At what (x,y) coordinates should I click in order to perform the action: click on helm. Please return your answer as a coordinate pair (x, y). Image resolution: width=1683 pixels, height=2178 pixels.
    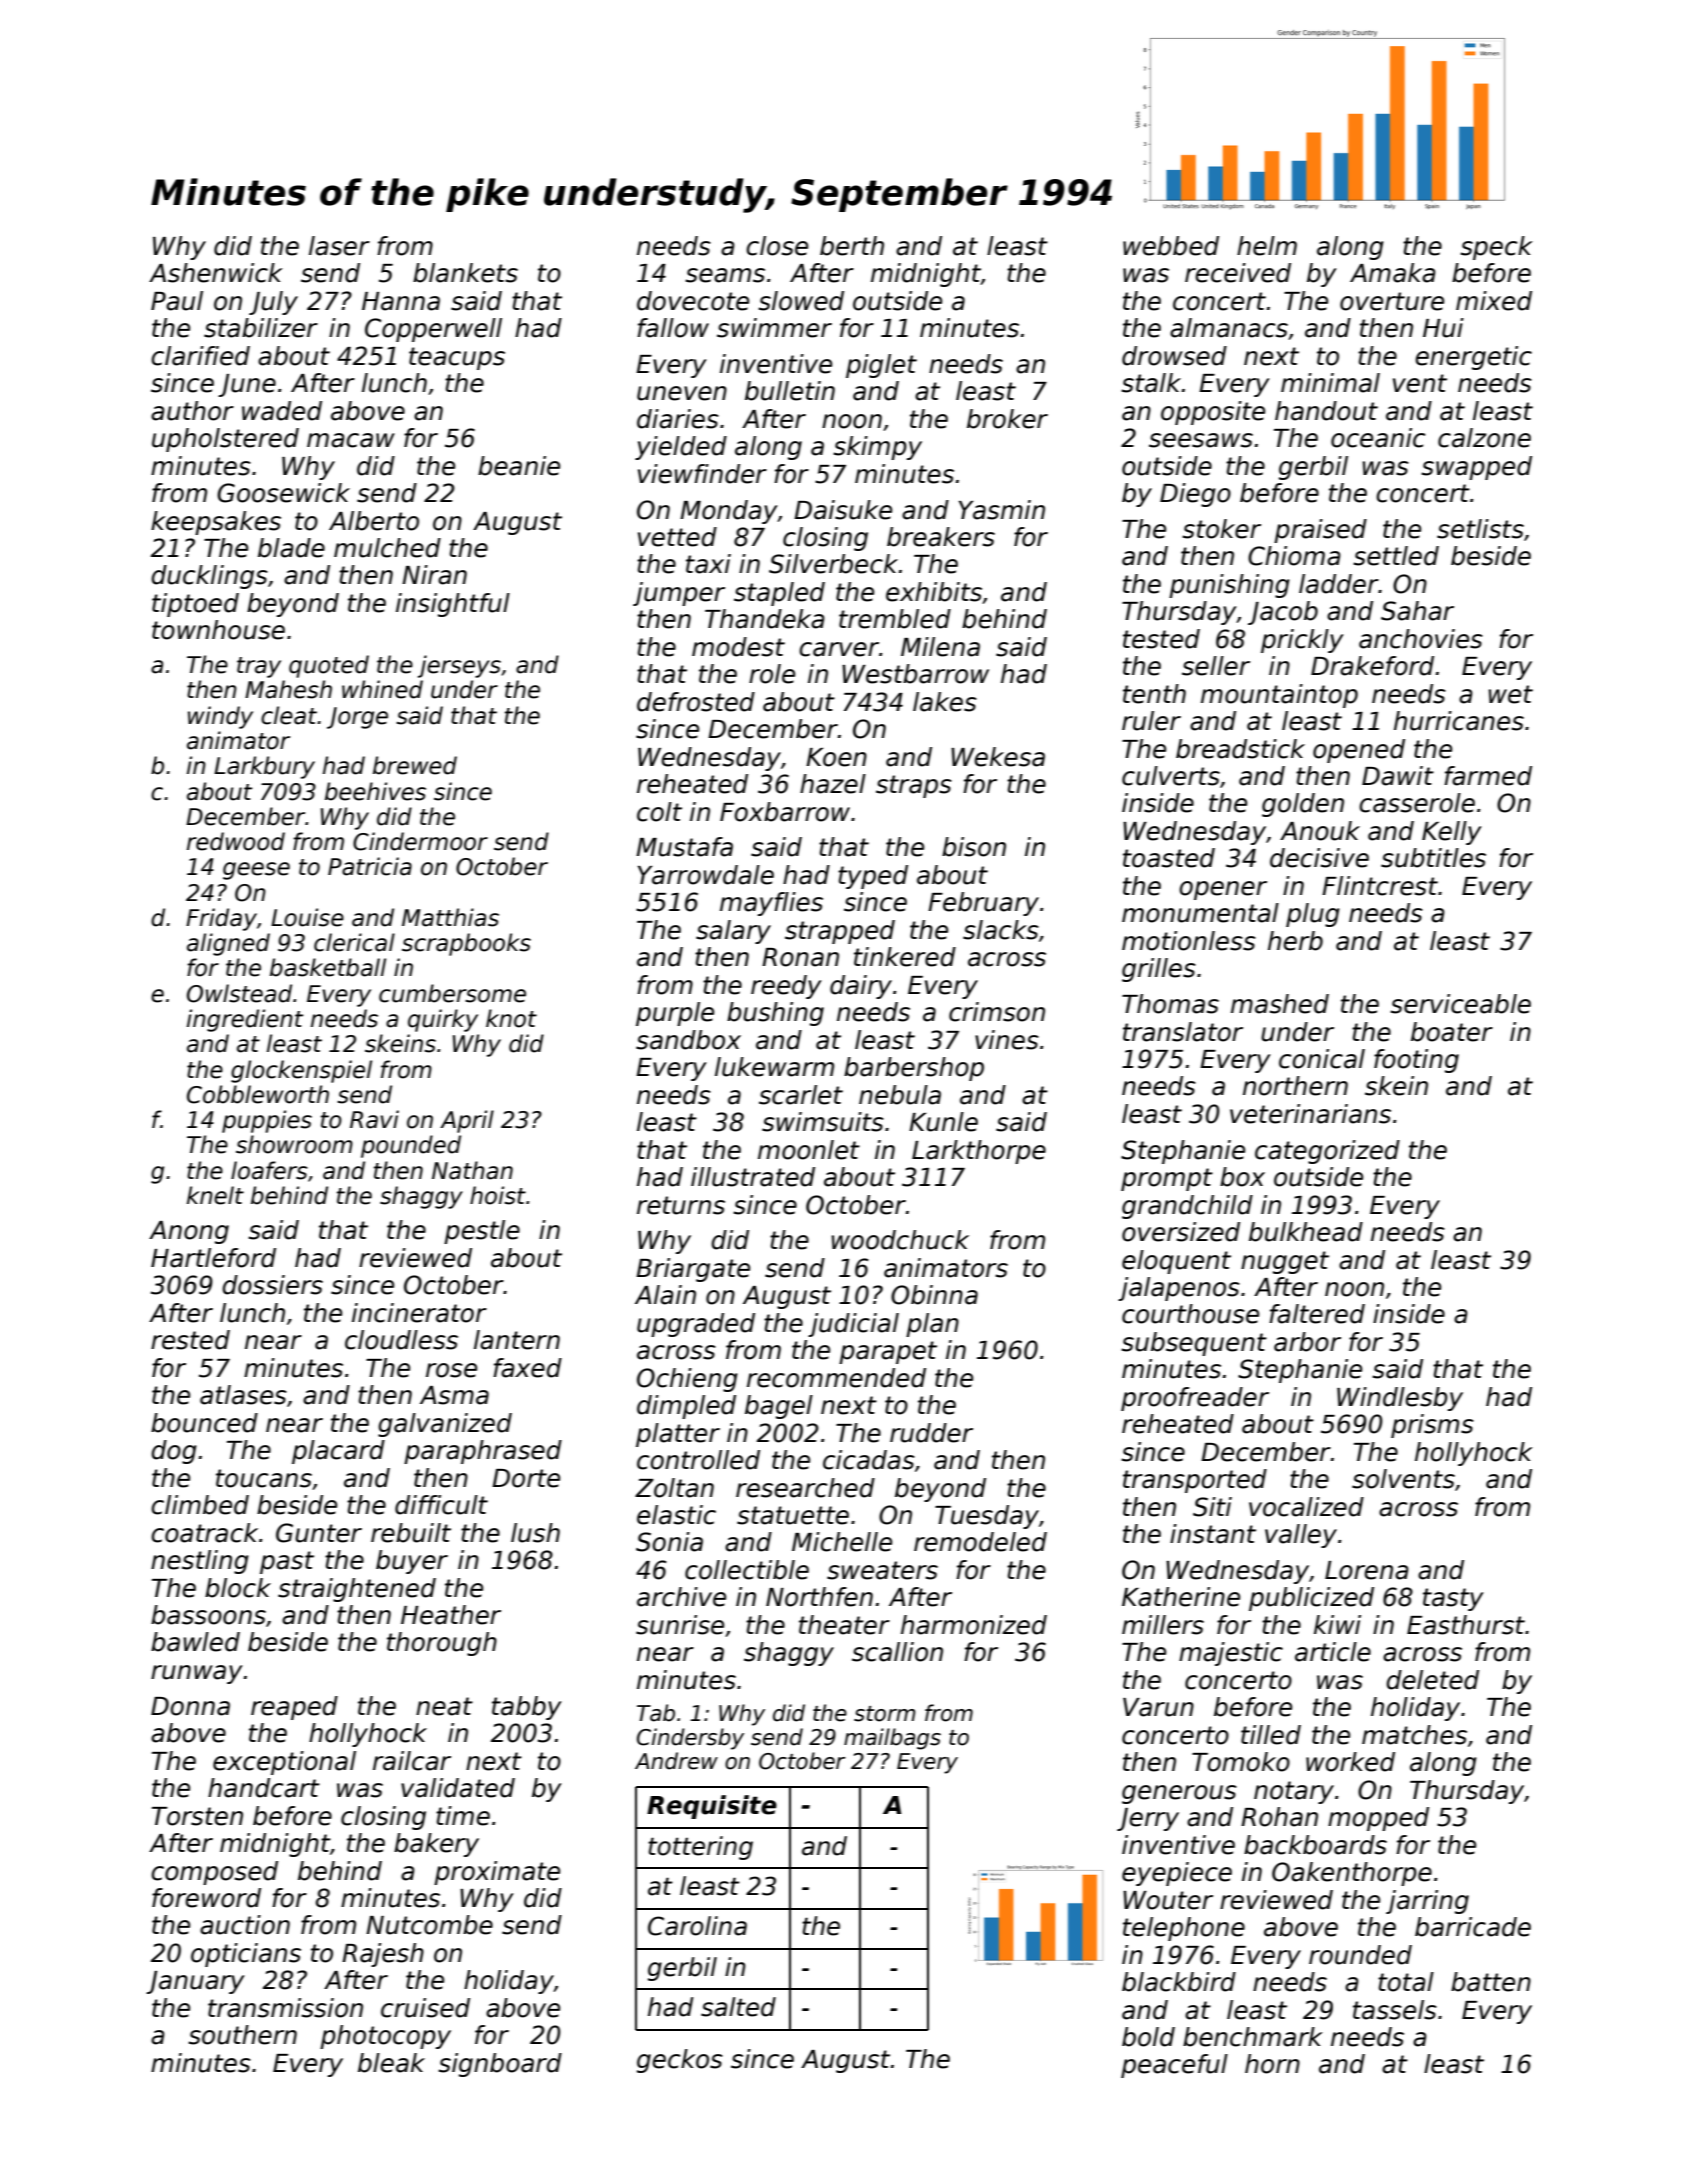
    Looking at the image, I should click on (1267, 246).
